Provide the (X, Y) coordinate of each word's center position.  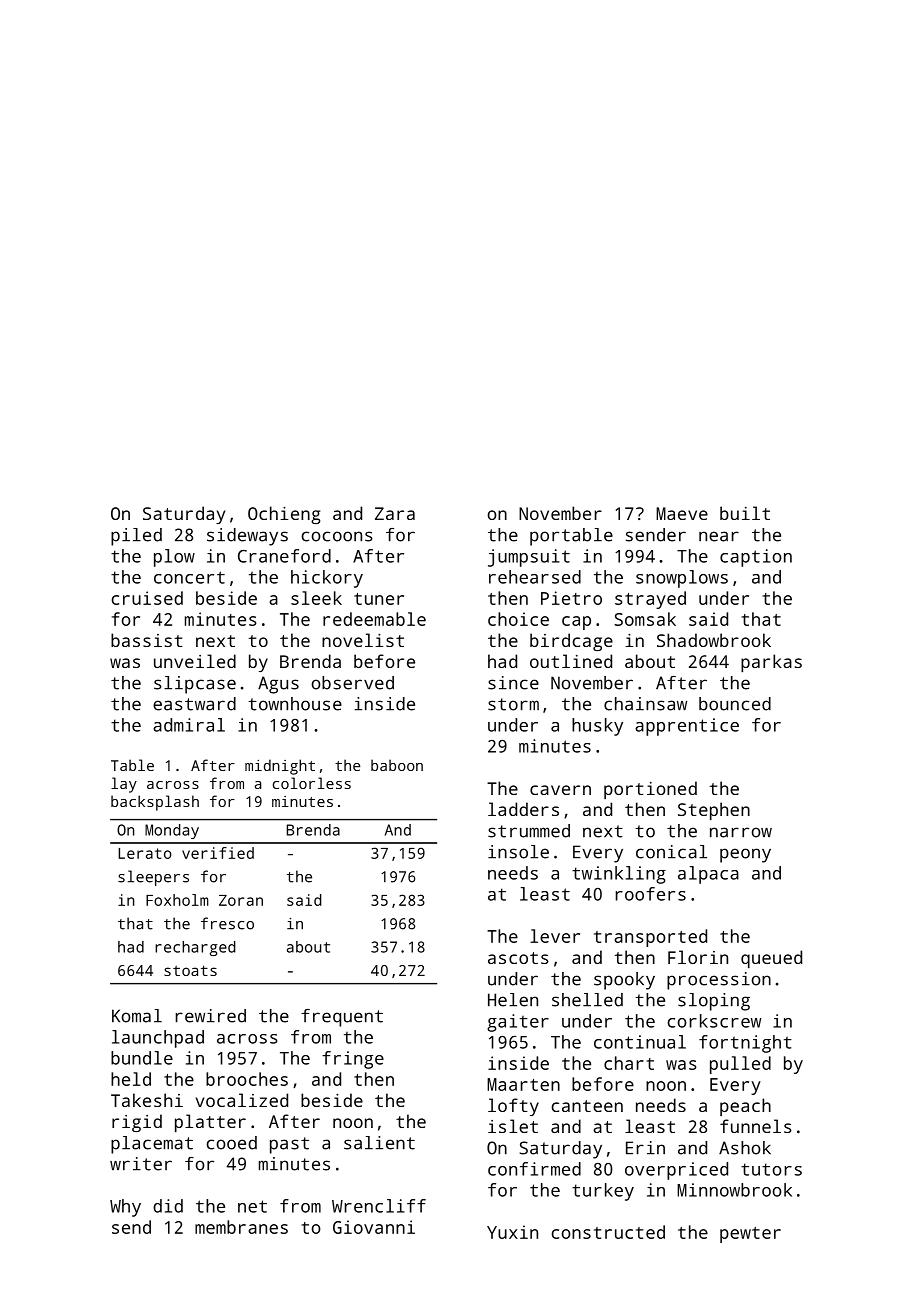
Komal (137, 1016)
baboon (397, 765)
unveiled (195, 661)
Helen (513, 1000)
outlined (571, 661)
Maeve (682, 513)
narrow (741, 832)
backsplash (155, 803)
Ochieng (284, 515)
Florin (698, 957)
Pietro (571, 598)
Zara (395, 513)
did (168, 1206)
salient (379, 1143)
